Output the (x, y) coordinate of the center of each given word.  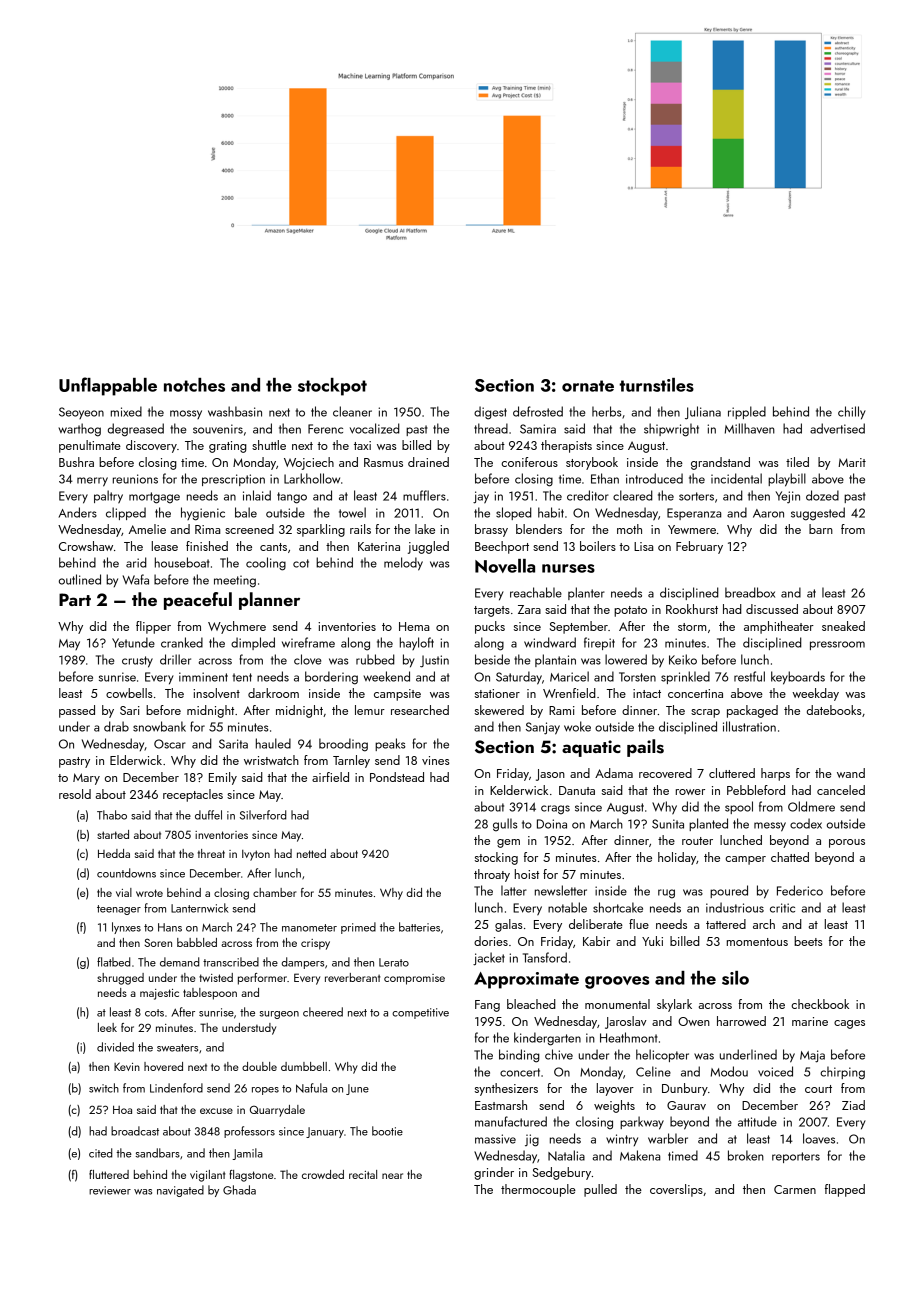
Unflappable (108, 386)
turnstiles (656, 385)
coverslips (676, 1190)
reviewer (110, 1190)
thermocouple (538, 1190)
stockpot (332, 387)
